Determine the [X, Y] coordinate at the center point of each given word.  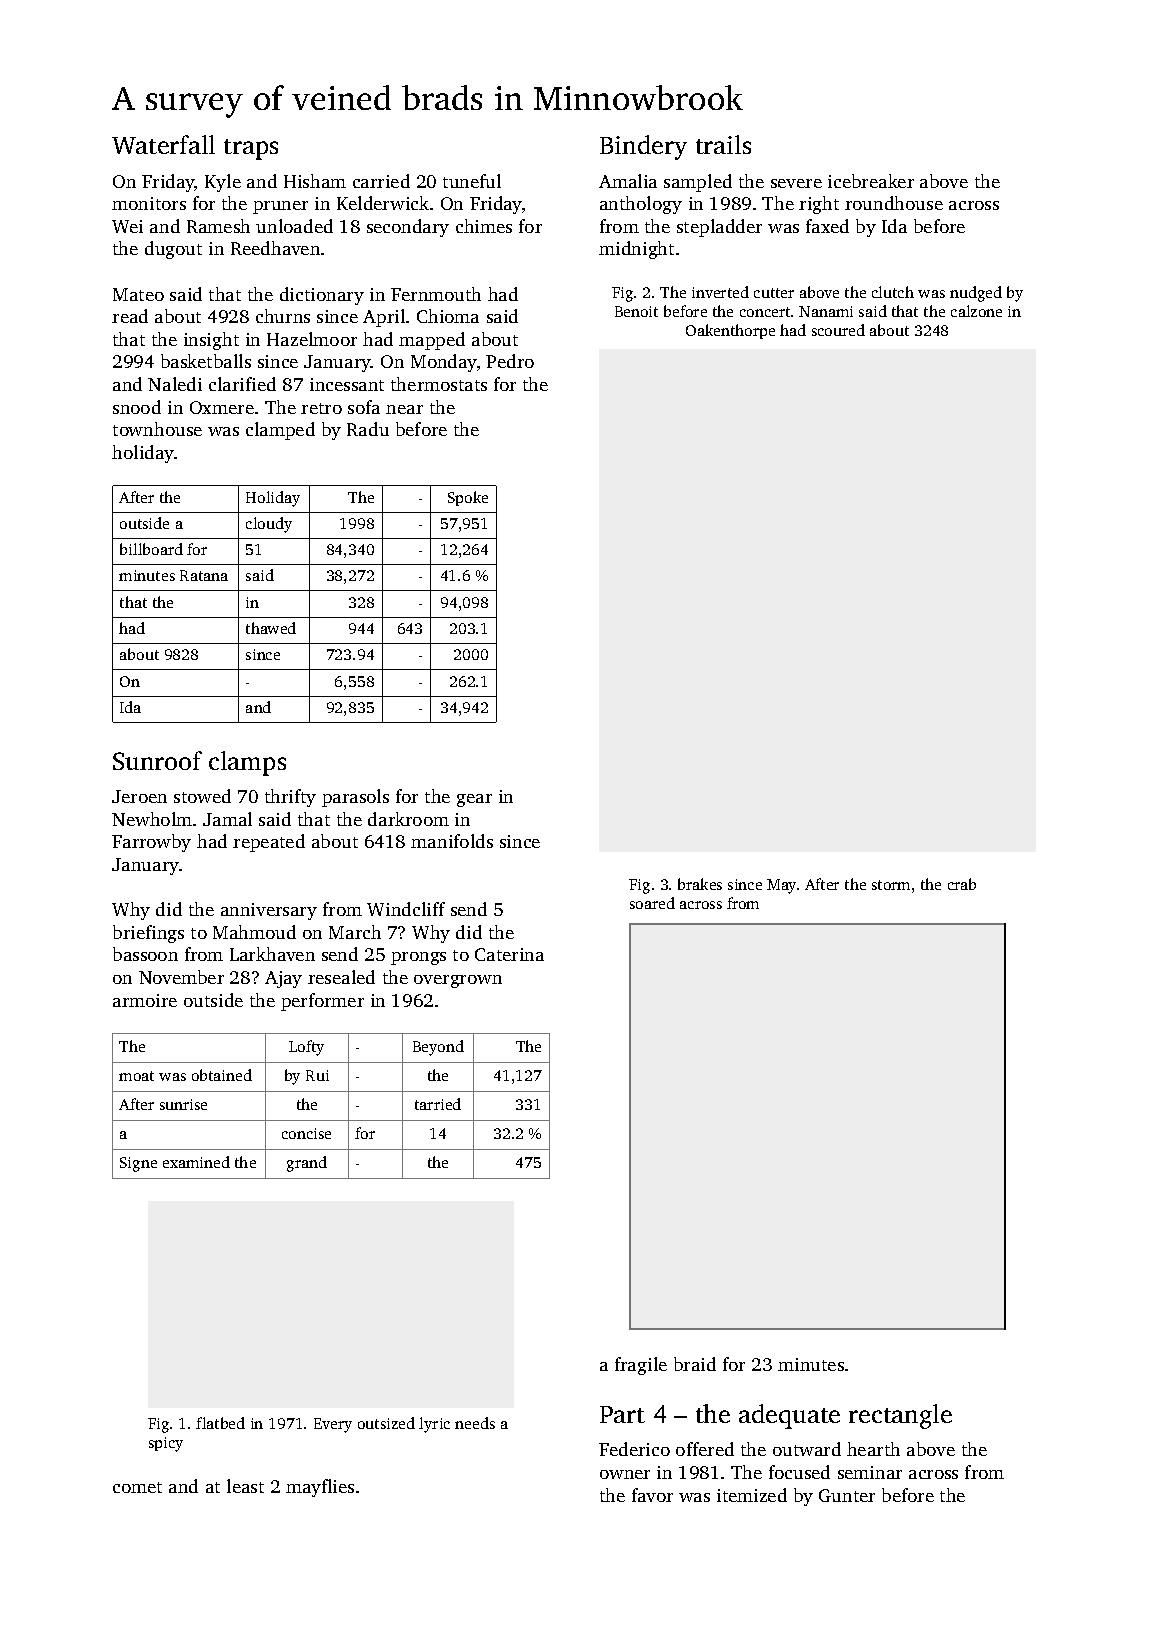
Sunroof [157, 760]
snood [137, 407]
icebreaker [871, 181]
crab [962, 884]
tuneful [472, 181]
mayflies [320, 1488]
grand [307, 1164]
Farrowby [151, 843]
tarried [438, 1104]
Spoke [468, 498]
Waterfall [163, 144]
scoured [838, 330]
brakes [700, 884]
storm [891, 885]
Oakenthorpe [730, 331]
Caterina [509, 954]
